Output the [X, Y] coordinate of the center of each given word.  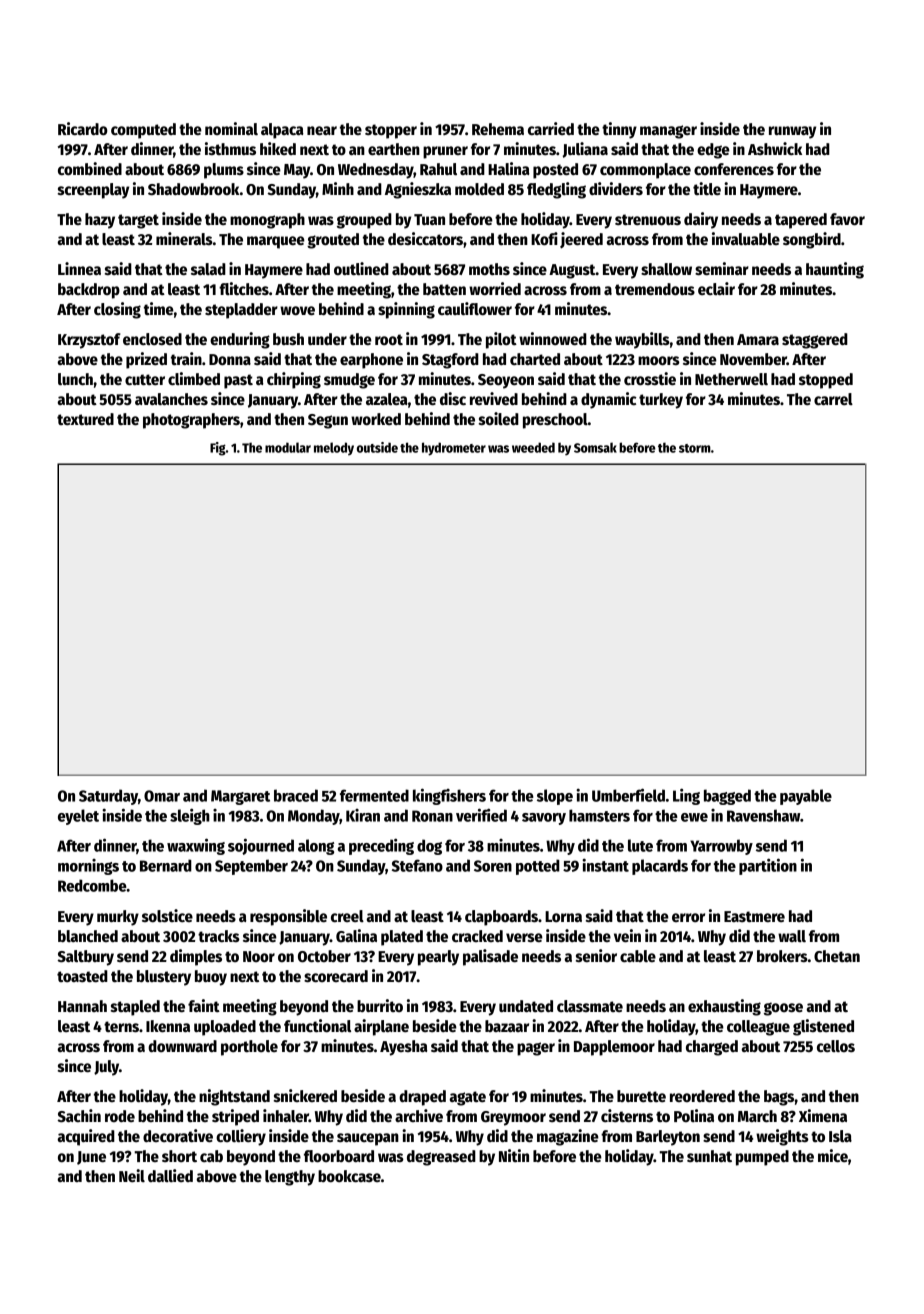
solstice [167, 916]
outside [377, 447]
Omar [162, 796]
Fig [218, 449]
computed [143, 131]
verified [481, 815]
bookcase [349, 1176]
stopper [391, 131]
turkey [661, 401]
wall [792, 936]
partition [768, 866]
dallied [170, 1175]
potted [538, 867]
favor [847, 219]
